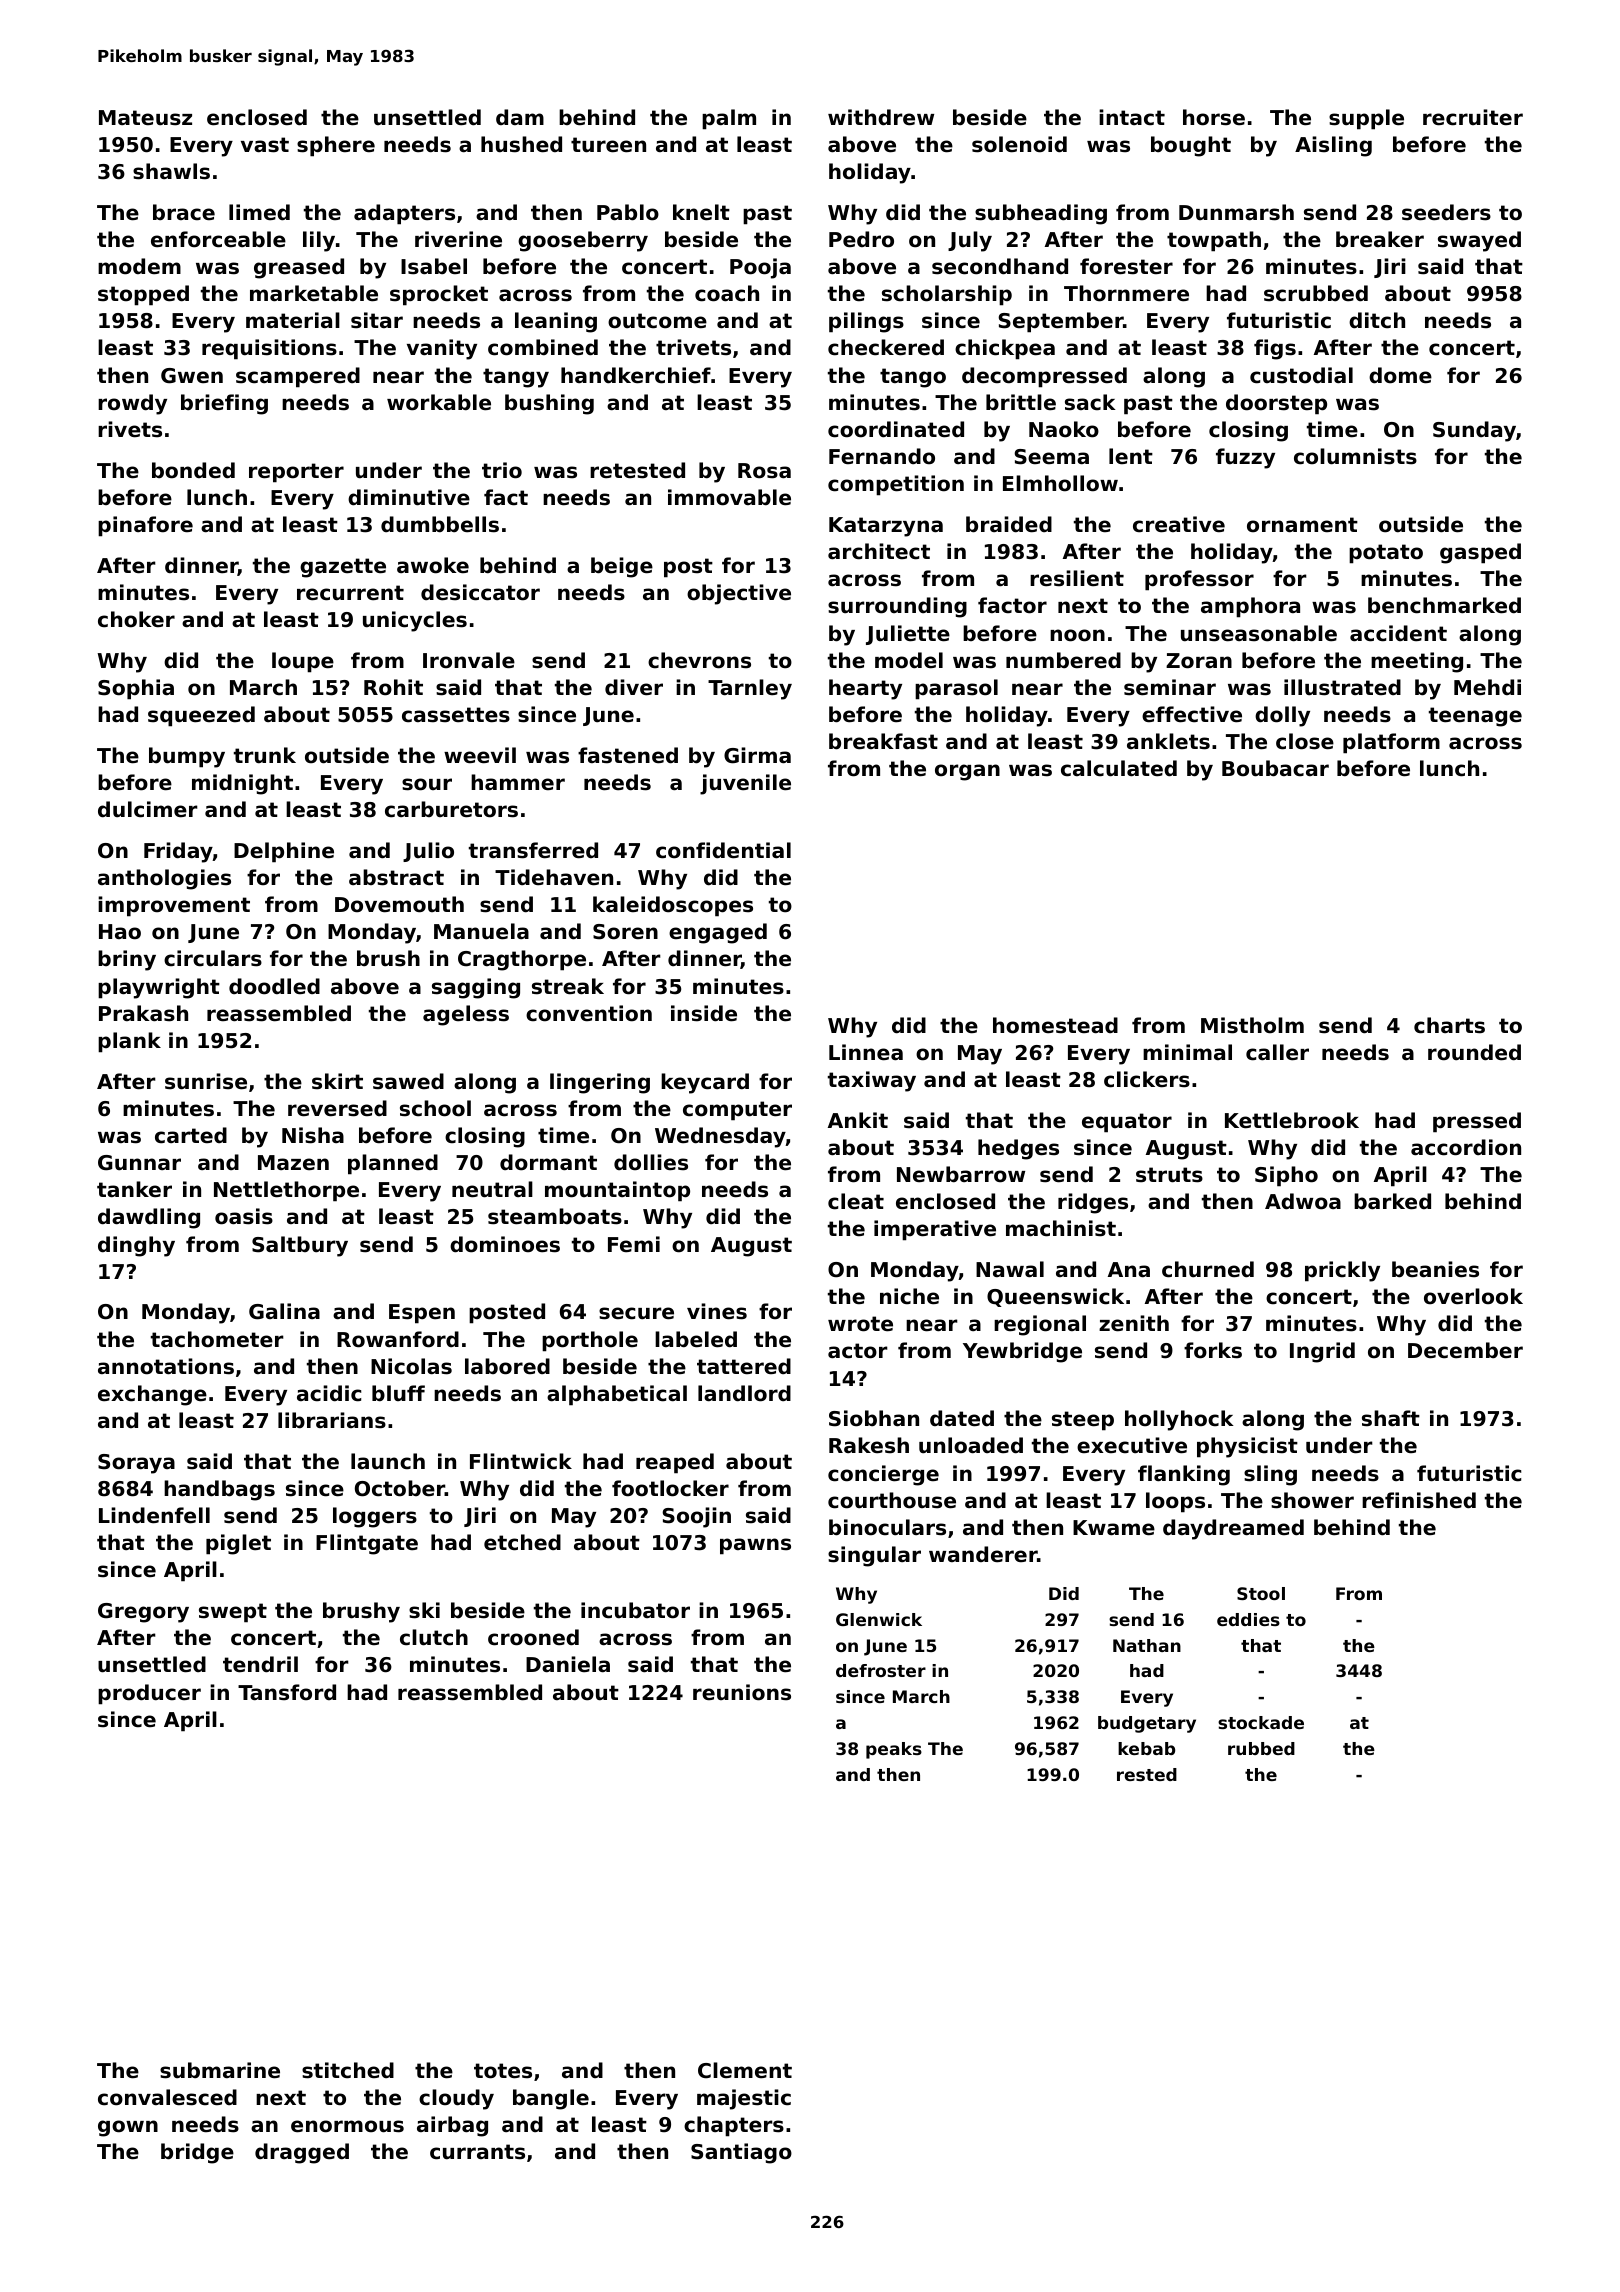  Describe the element at coordinates (148, 809) in the screenshot. I see `dulcimer` at that location.
